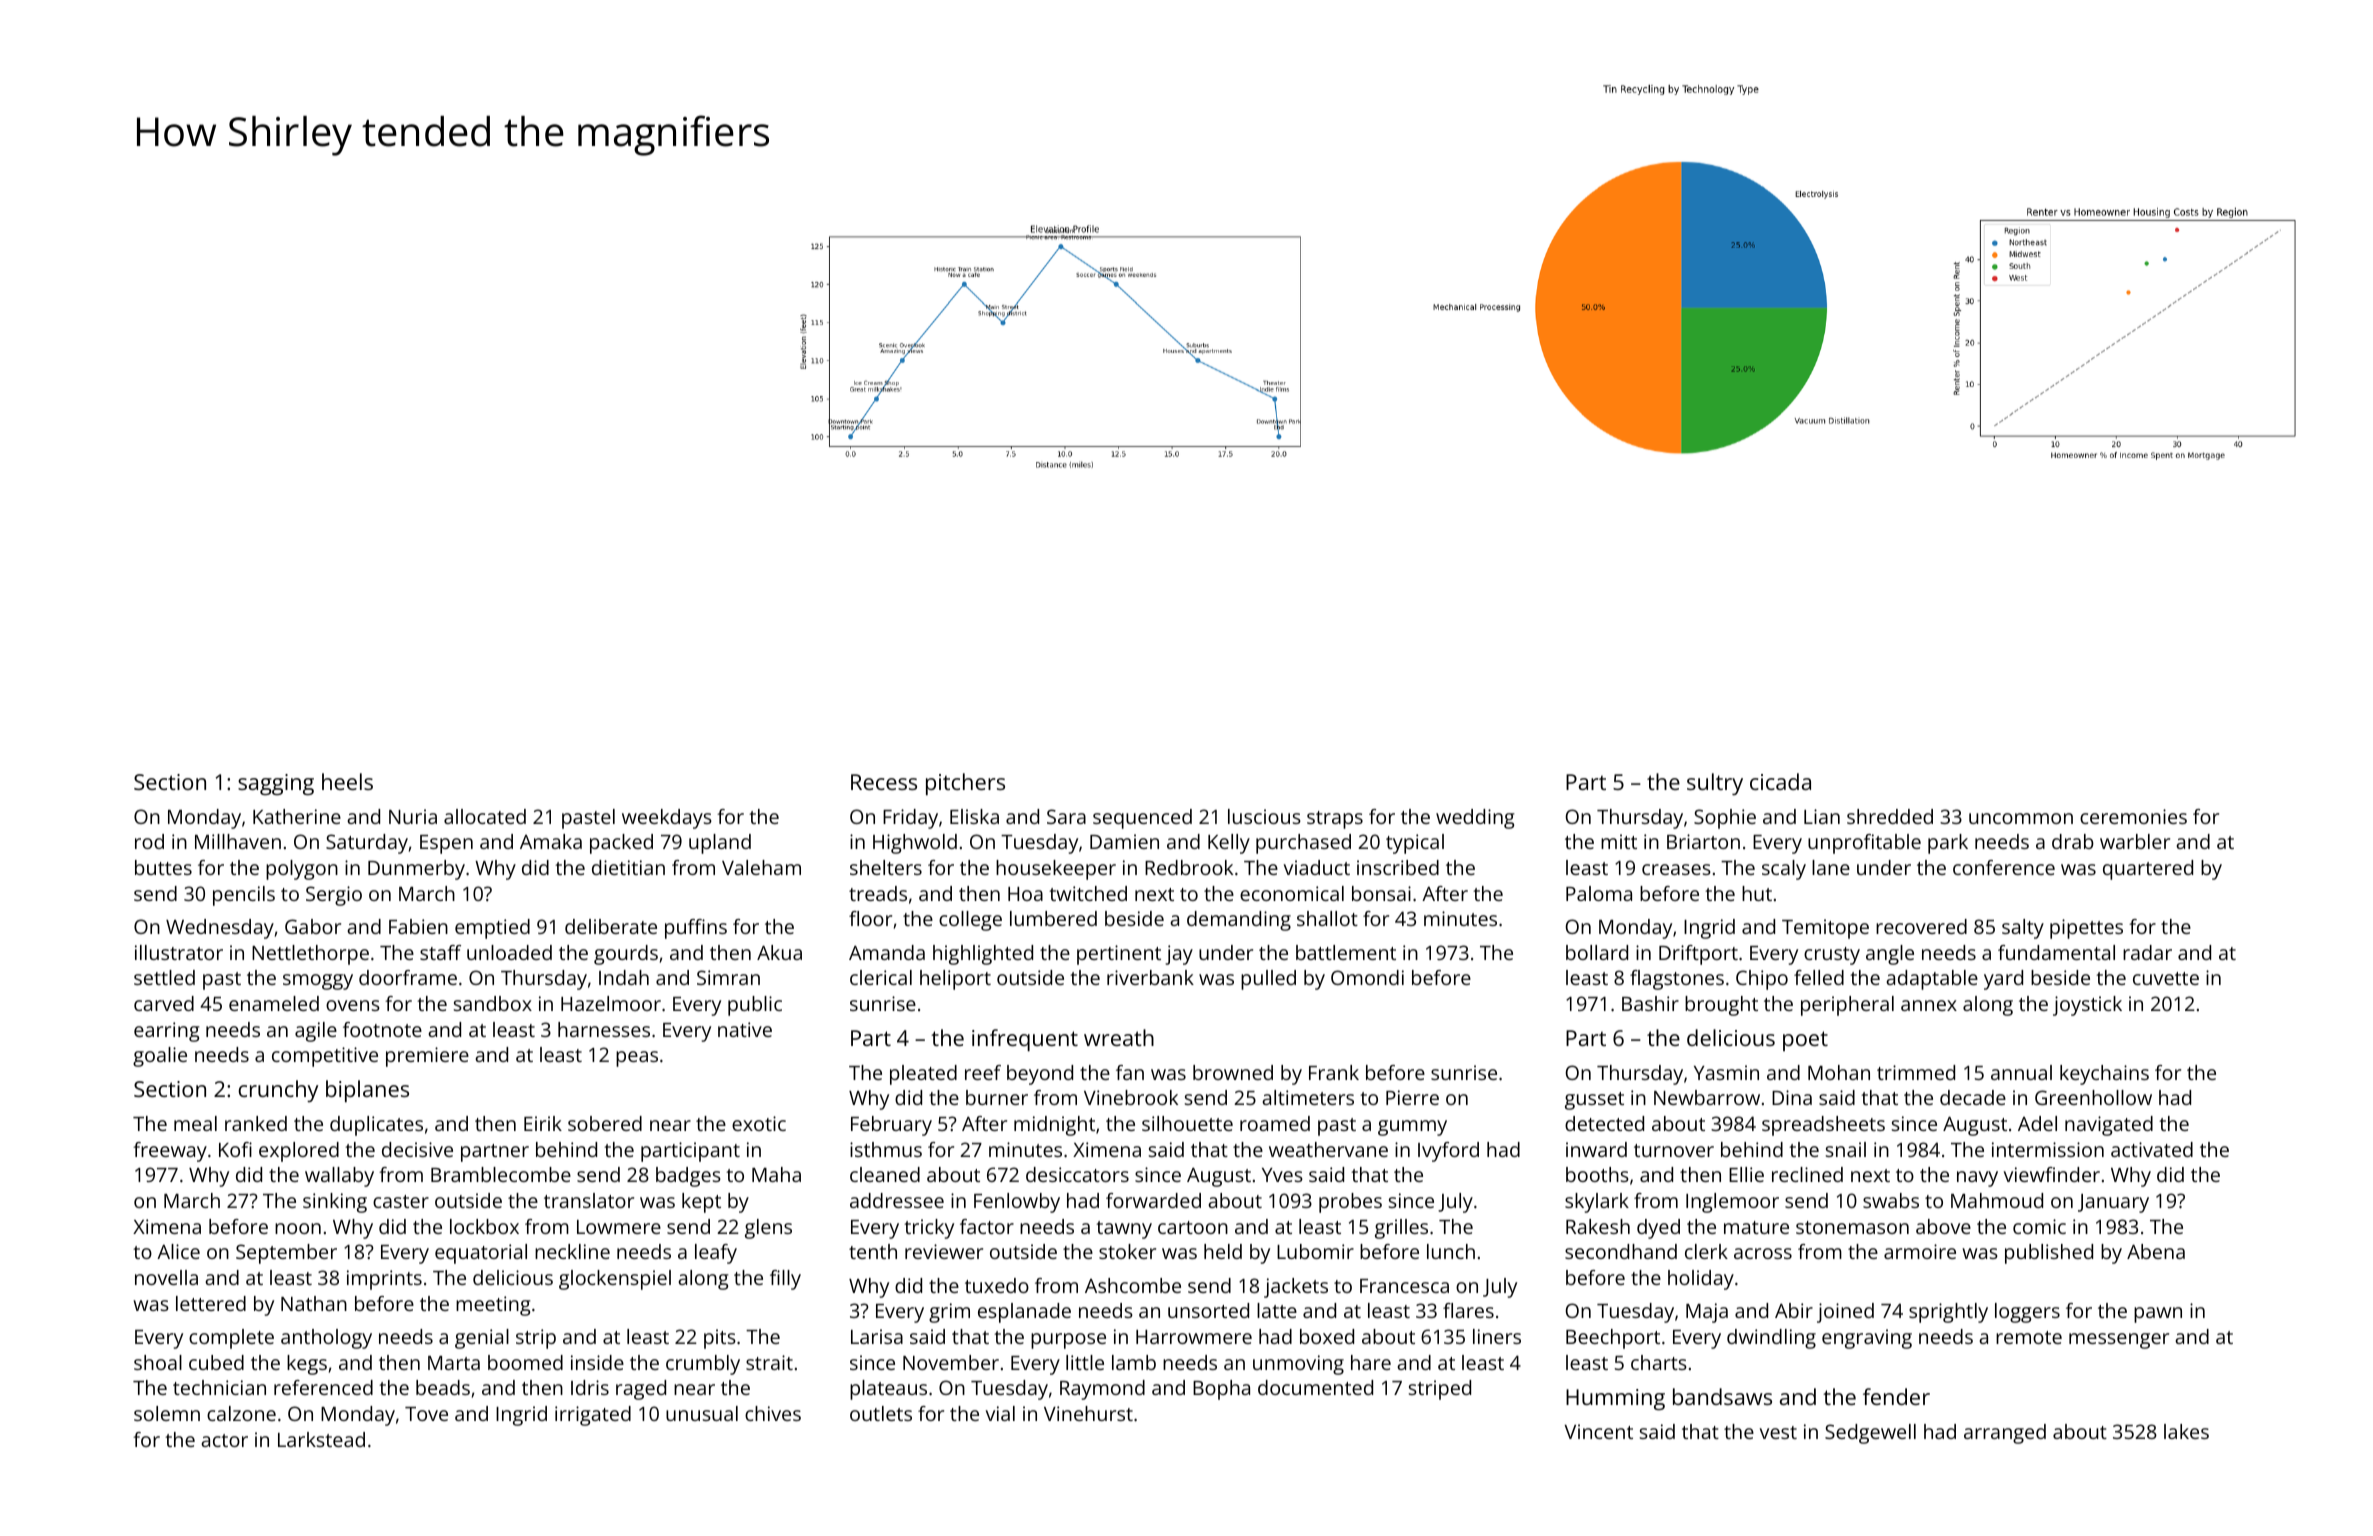 Image resolution: width=2373 pixels, height=1536 pixels. What do you see at coordinates (1412, 1128) in the screenshot?
I see `gummy` at bounding box center [1412, 1128].
